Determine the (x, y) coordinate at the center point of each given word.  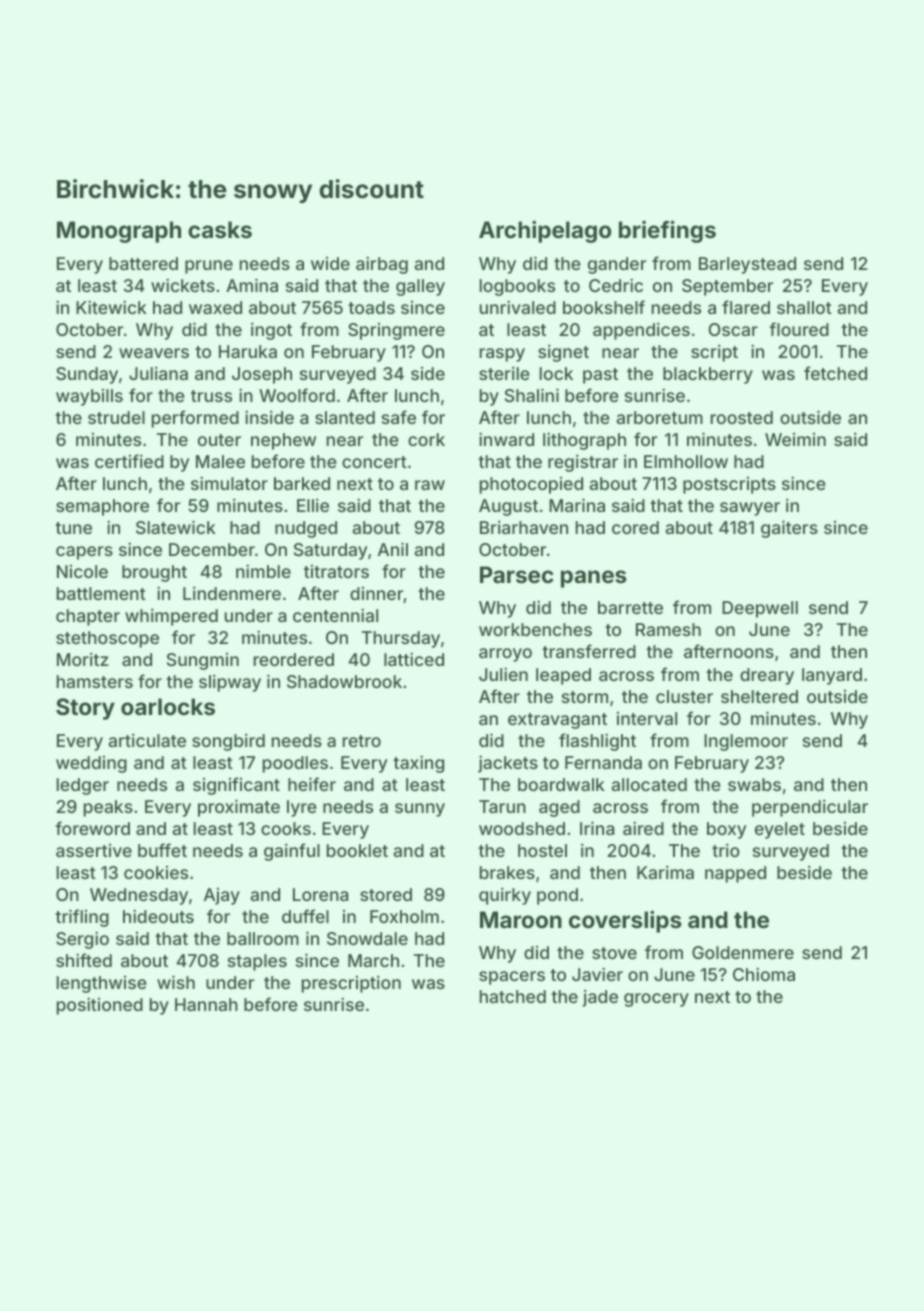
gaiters (789, 529)
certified (129, 461)
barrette (630, 607)
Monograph (119, 232)
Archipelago (545, 231)
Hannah (206, 1004)
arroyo (505, 655)
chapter (88, 617)
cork (426, 439)
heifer (312, 784)
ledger (83, 786)
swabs (754, 784)
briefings (667, 231)
